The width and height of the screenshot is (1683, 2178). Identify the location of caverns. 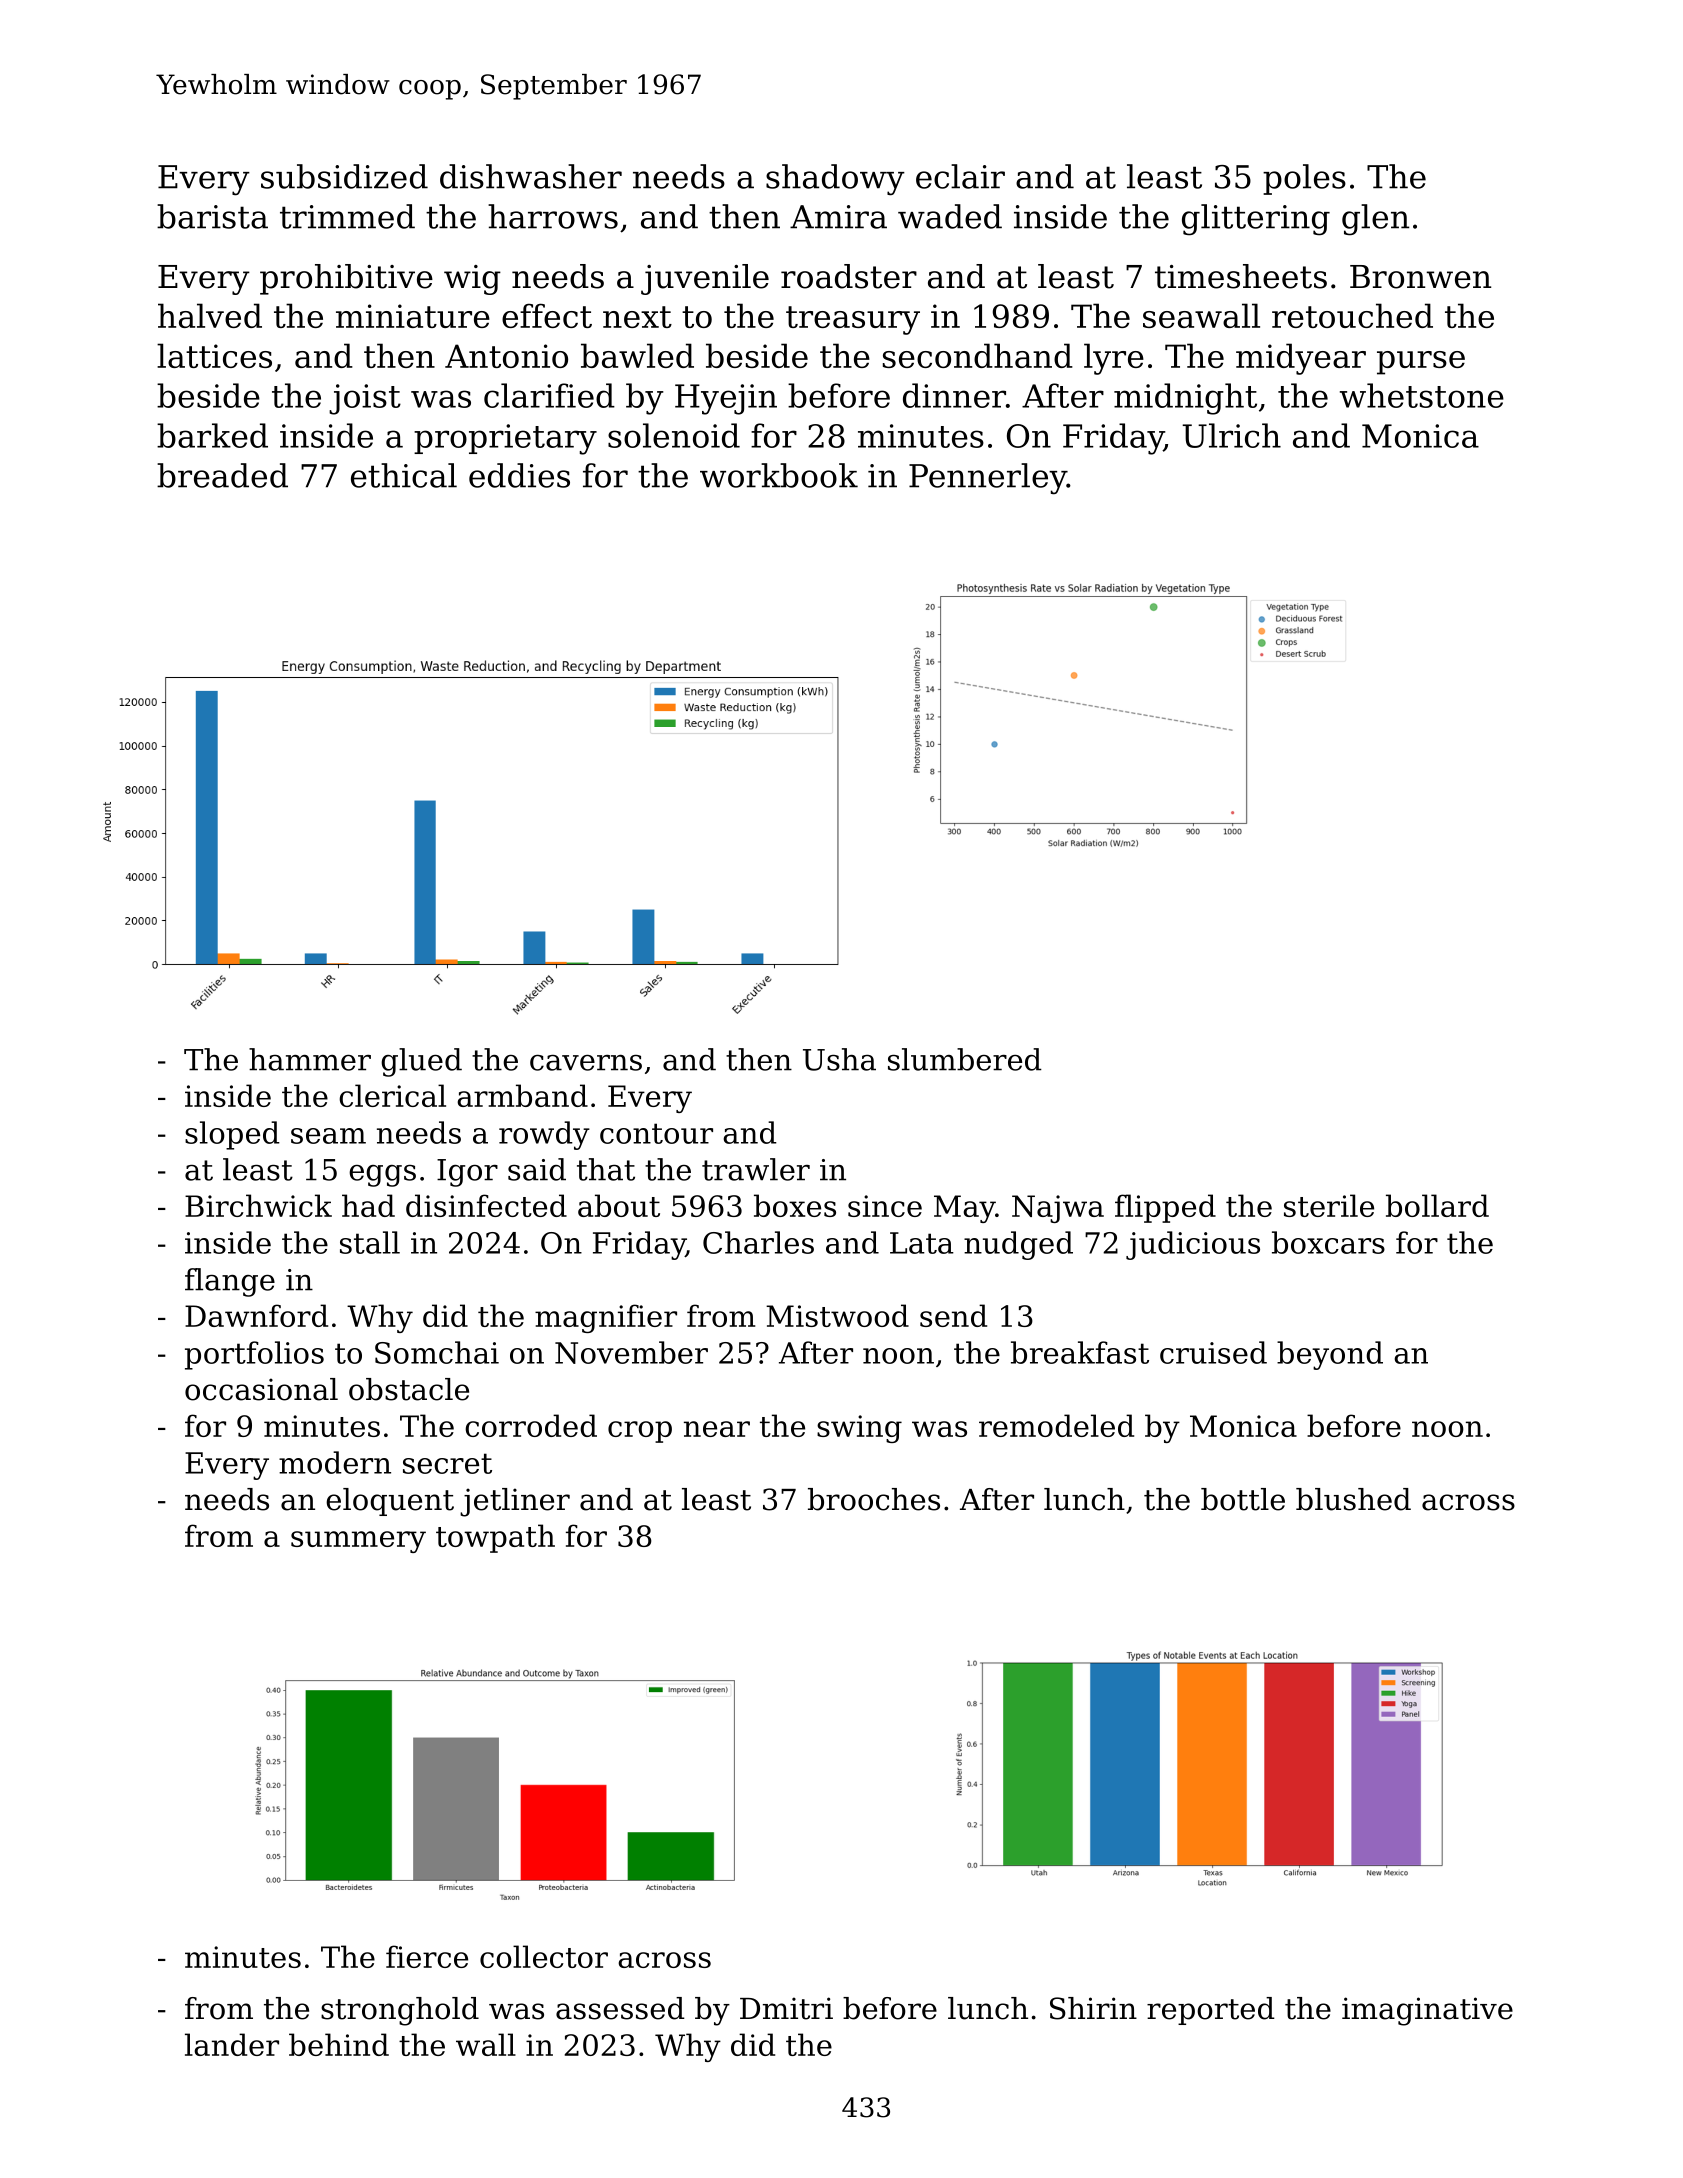
(586, 1063).
